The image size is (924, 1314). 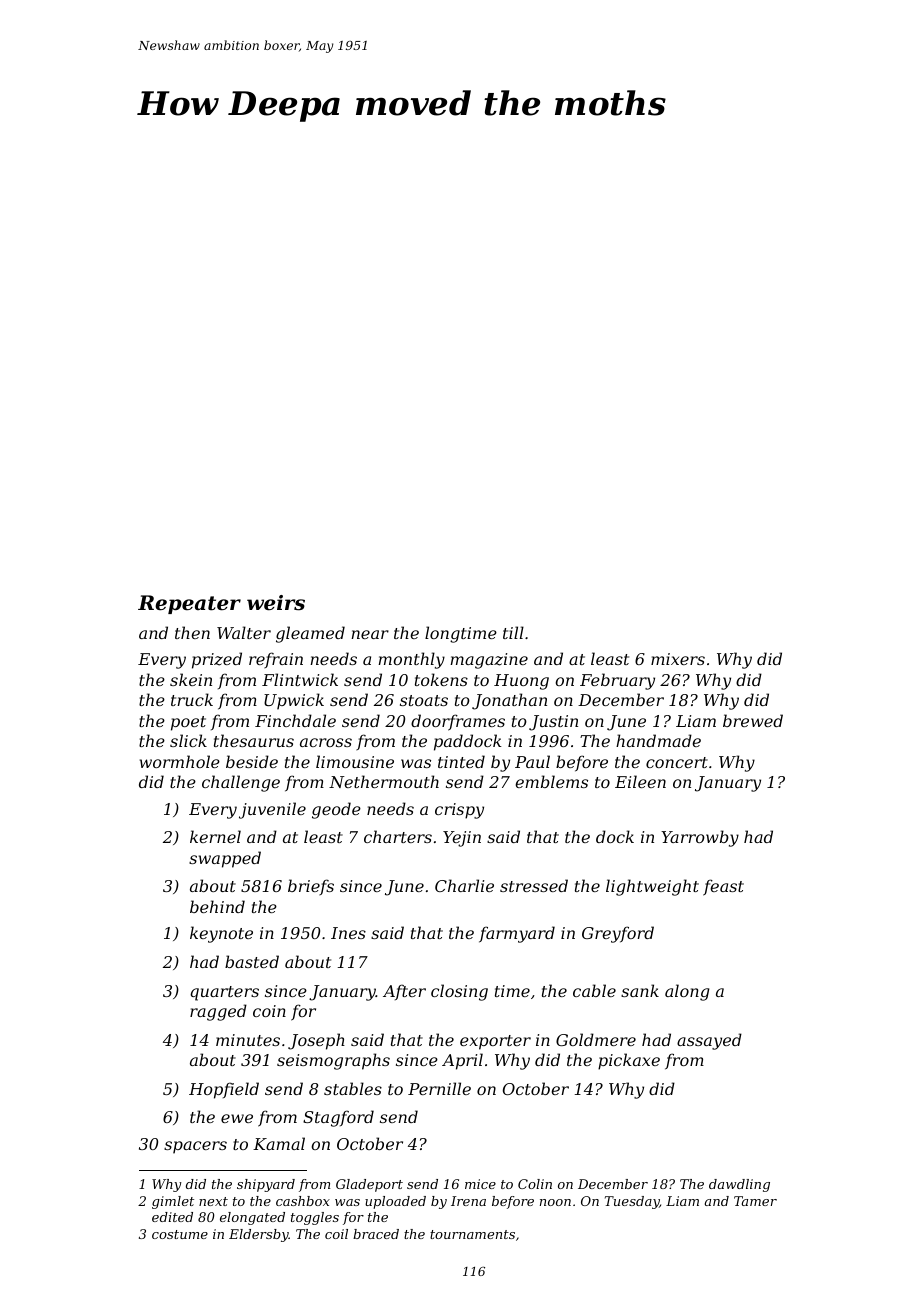 I want to click on Repeater, so click(x=189, y=604).
